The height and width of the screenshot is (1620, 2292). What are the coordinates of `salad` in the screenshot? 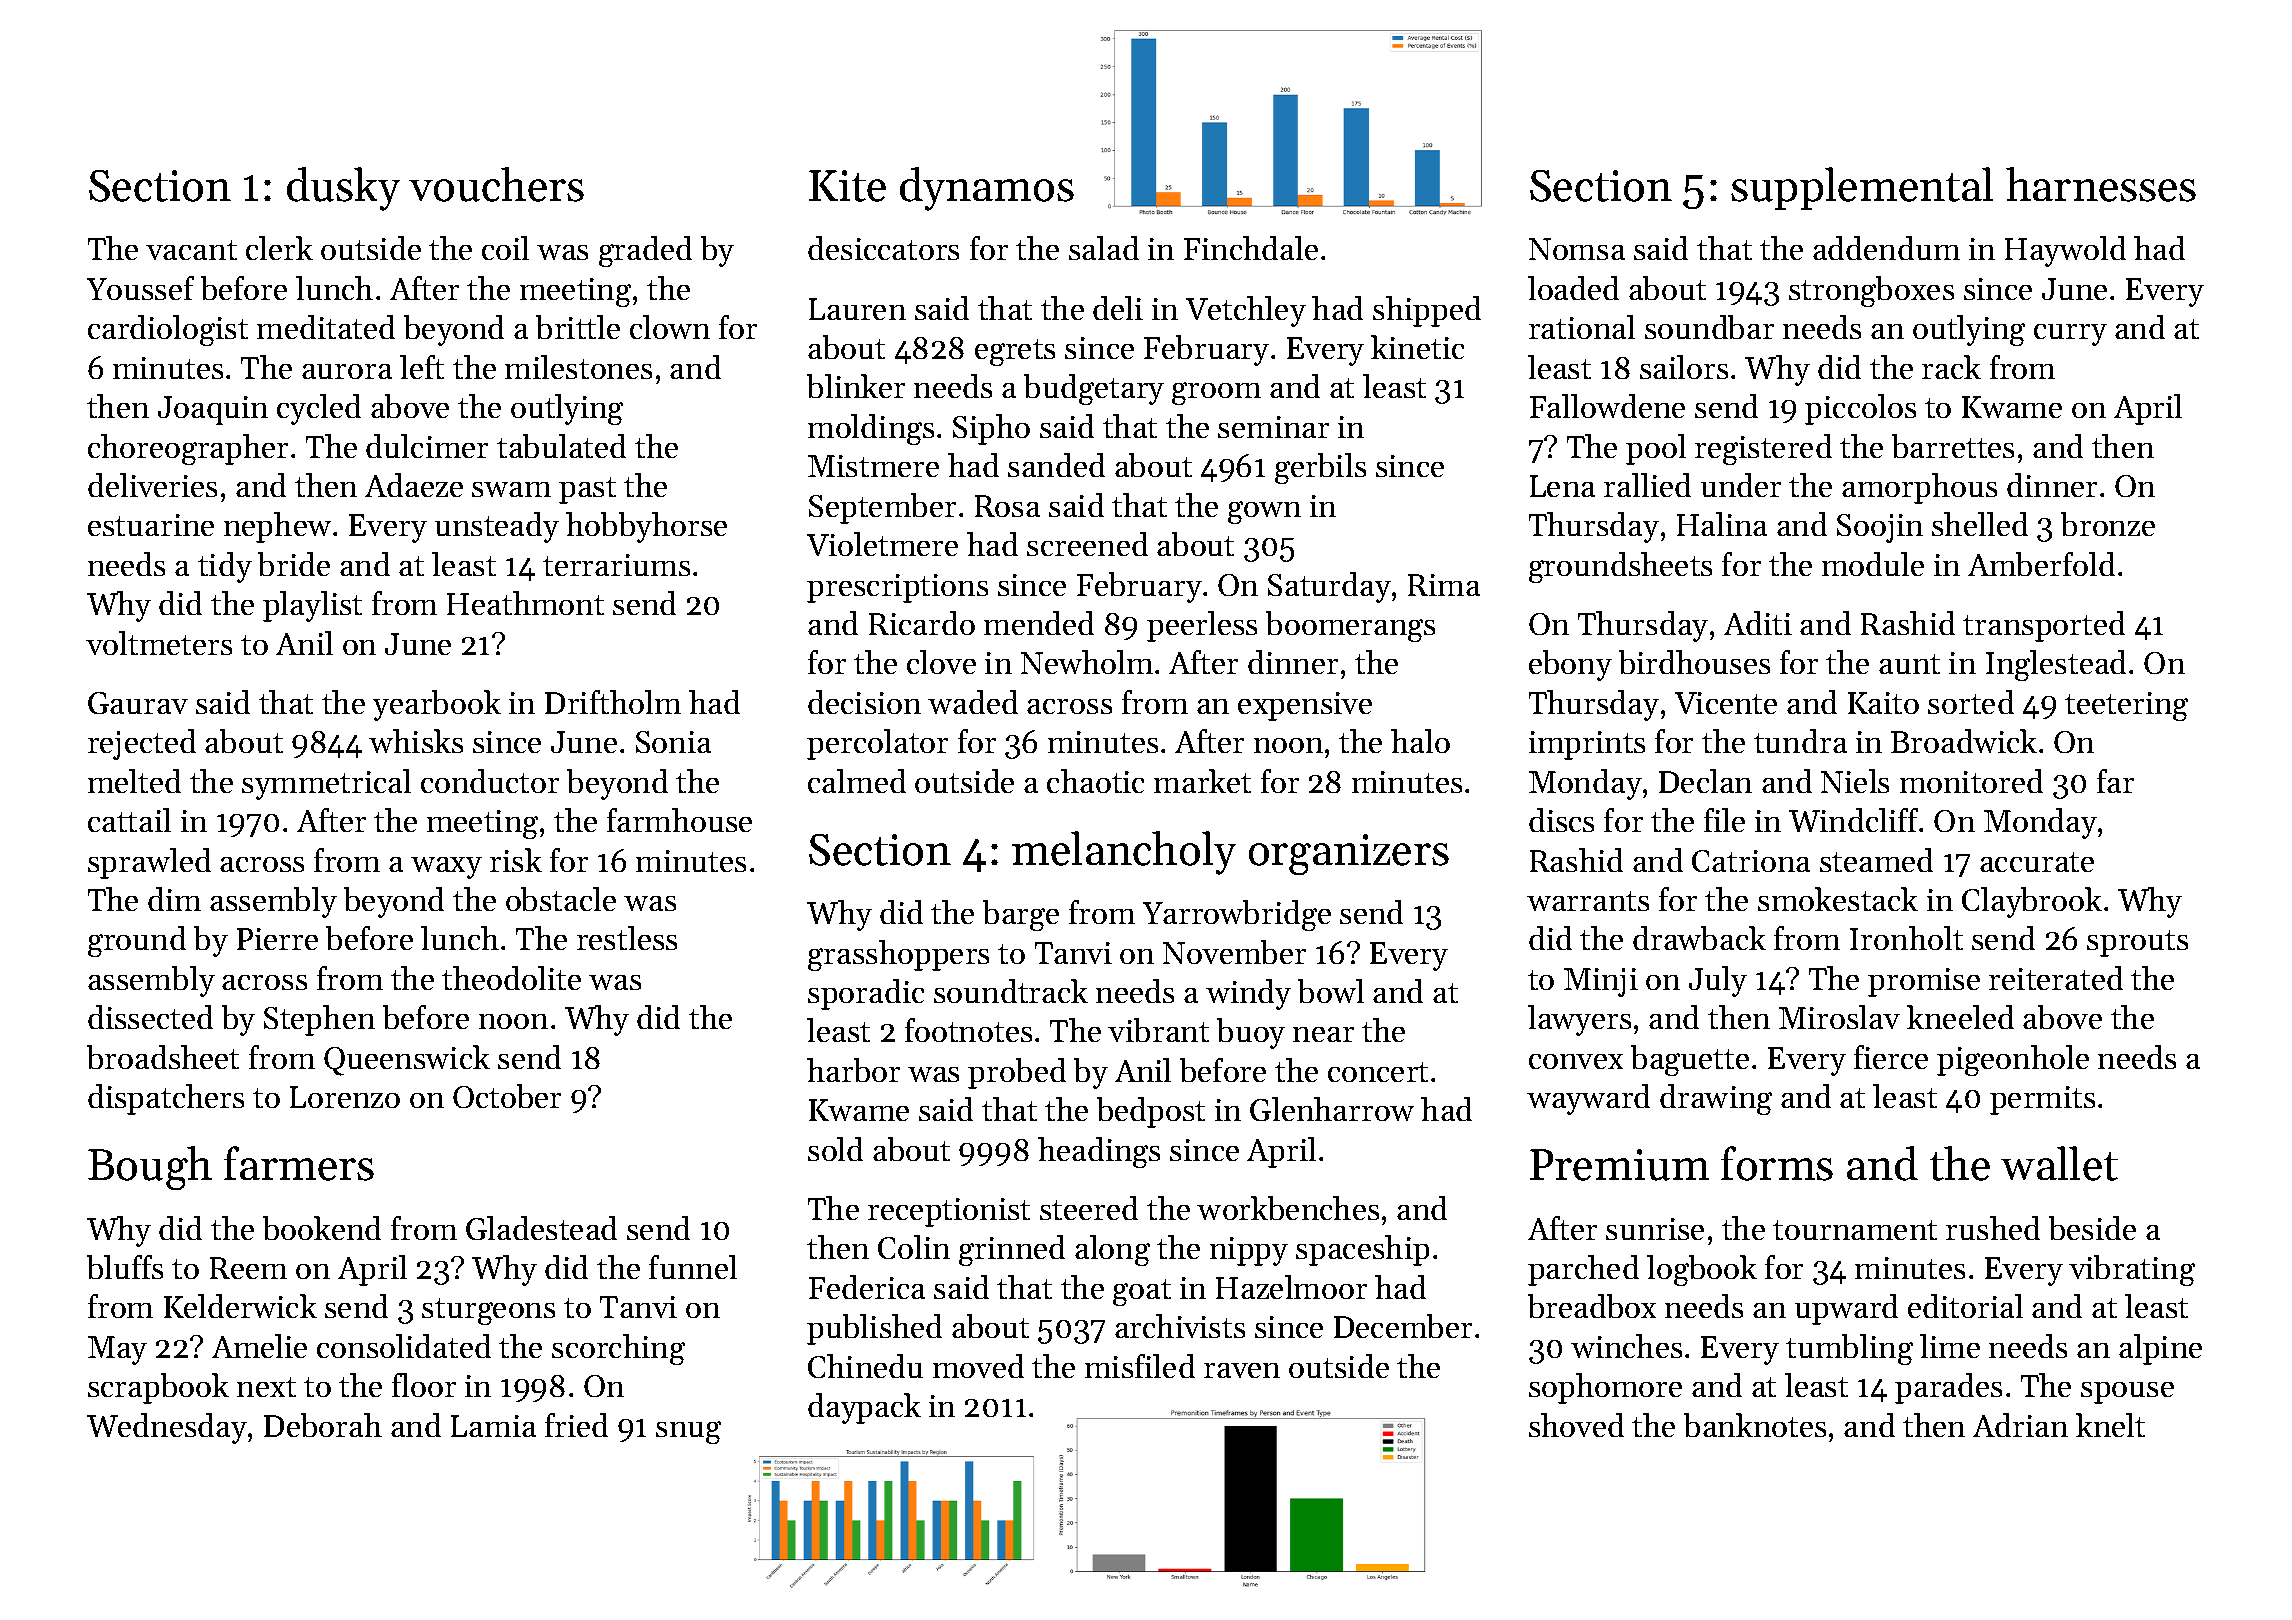 It's located at (1104, 248).
